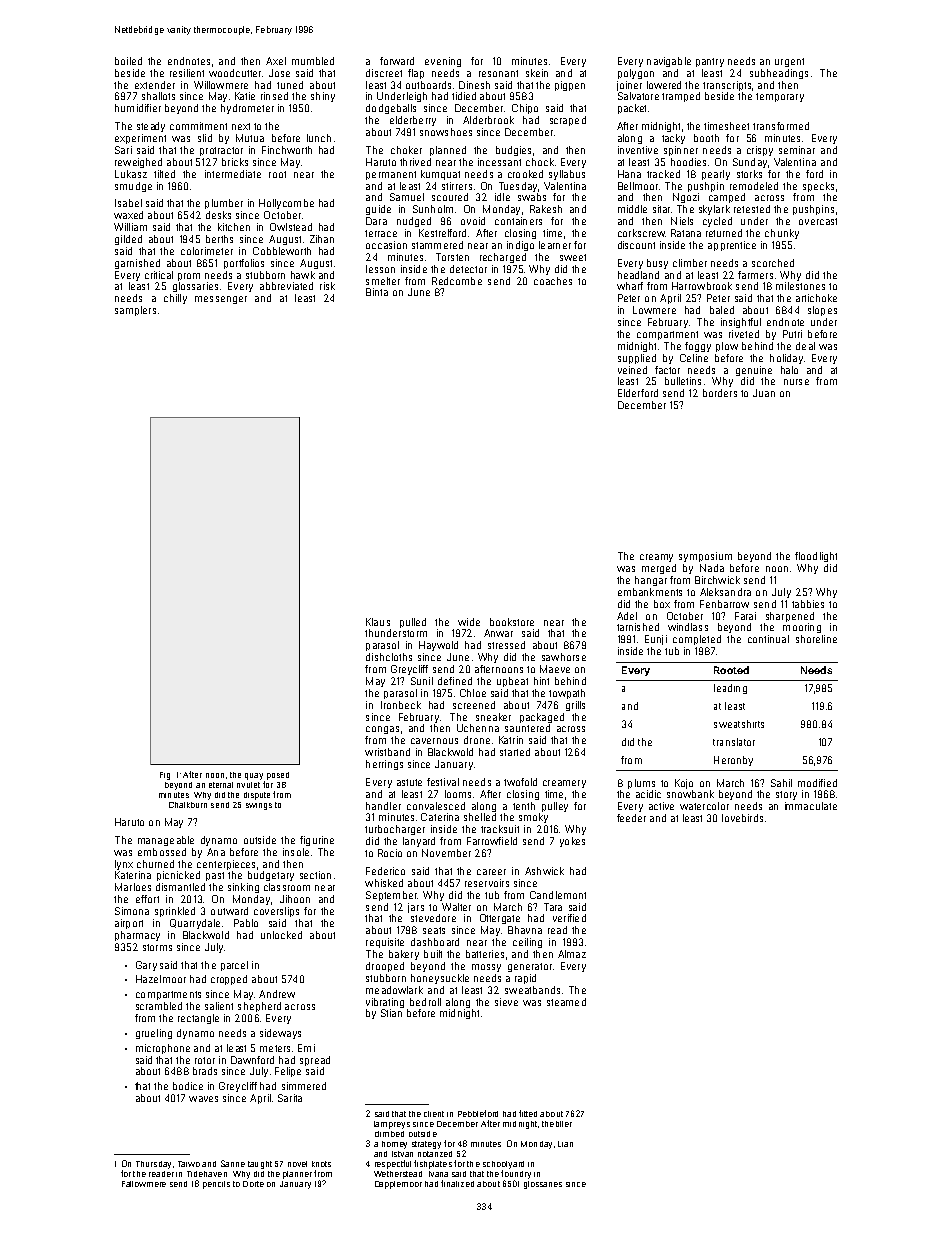 The image size is (952, 1233). Describe the element at coordinates (789, 62) in the document. I see `urgent` at that location.
